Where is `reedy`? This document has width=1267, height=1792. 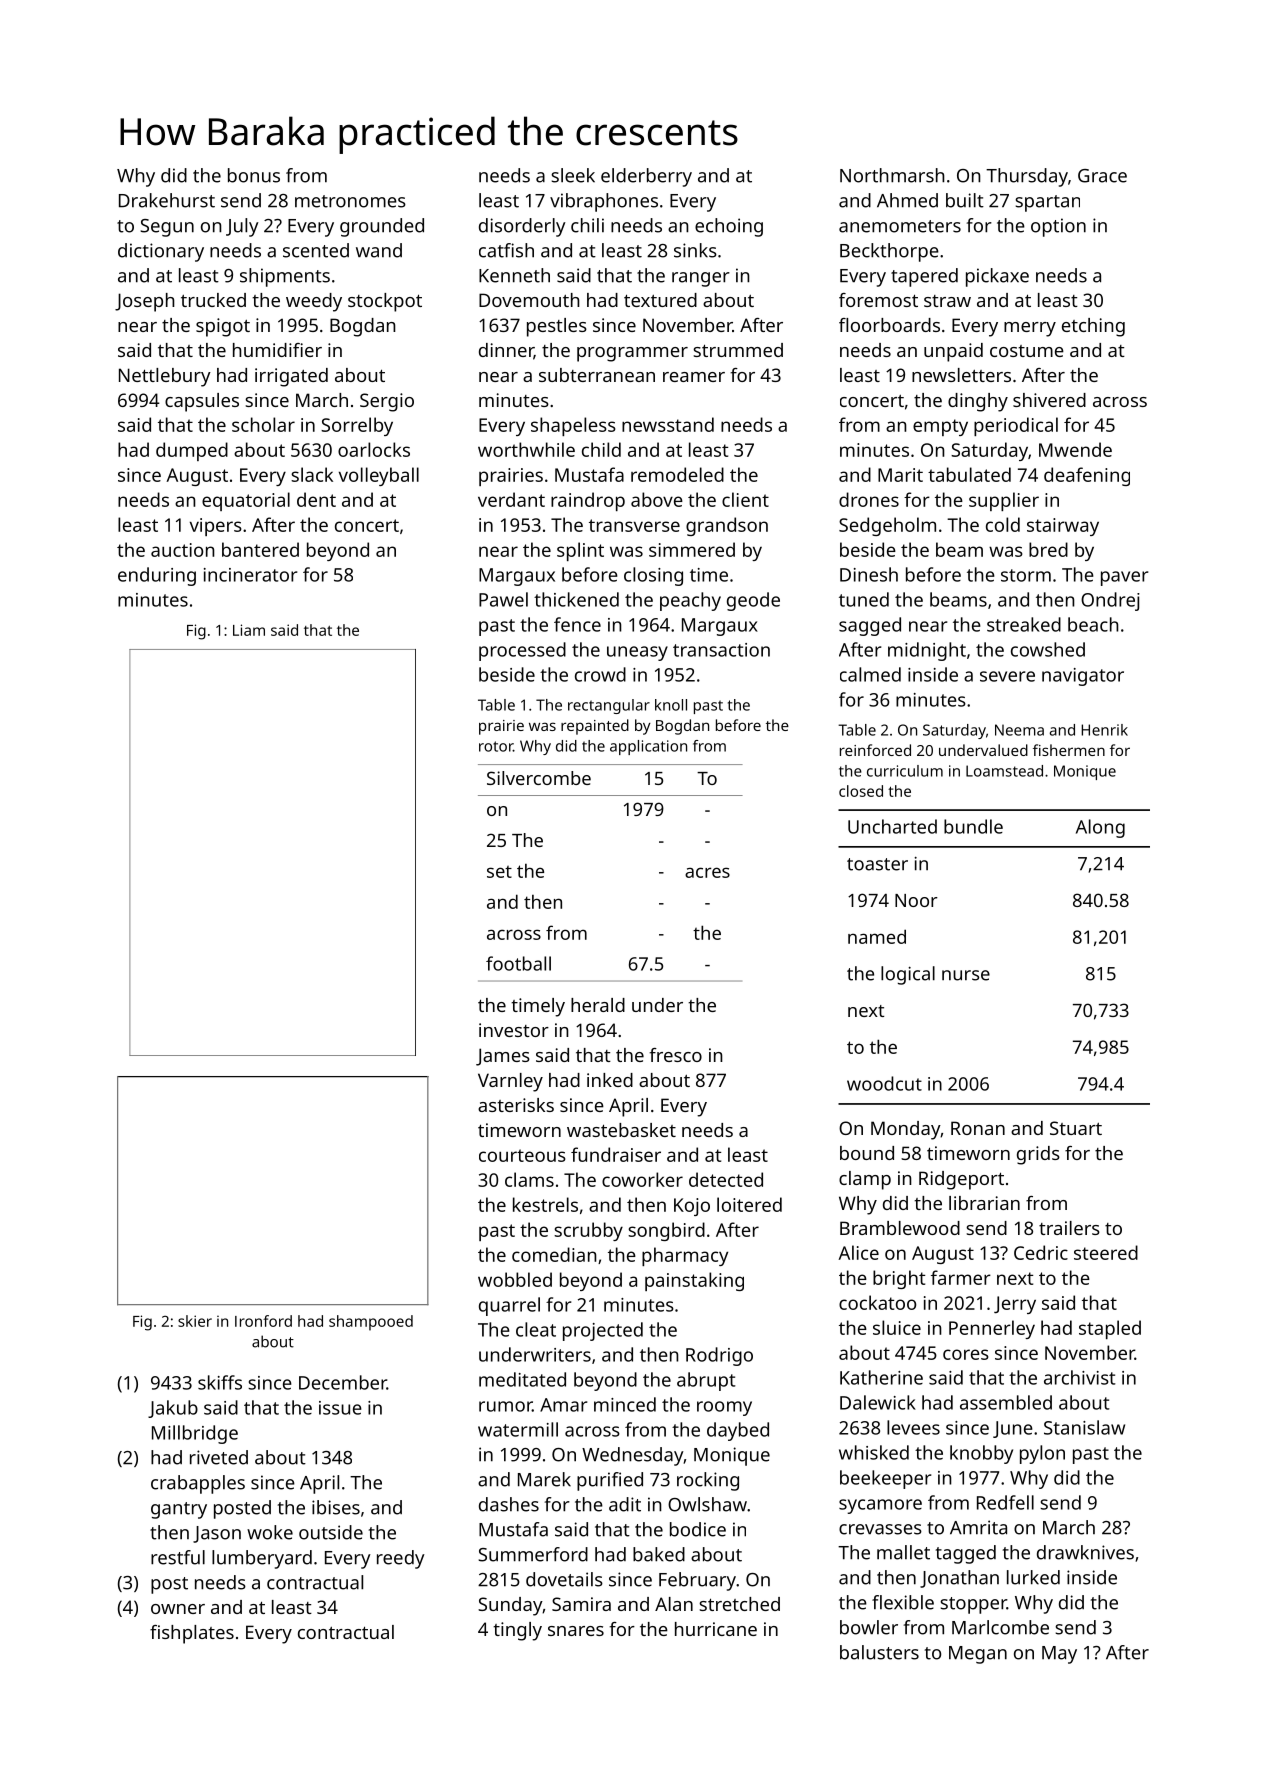
reedy is located at coordinates (401, 1559).
